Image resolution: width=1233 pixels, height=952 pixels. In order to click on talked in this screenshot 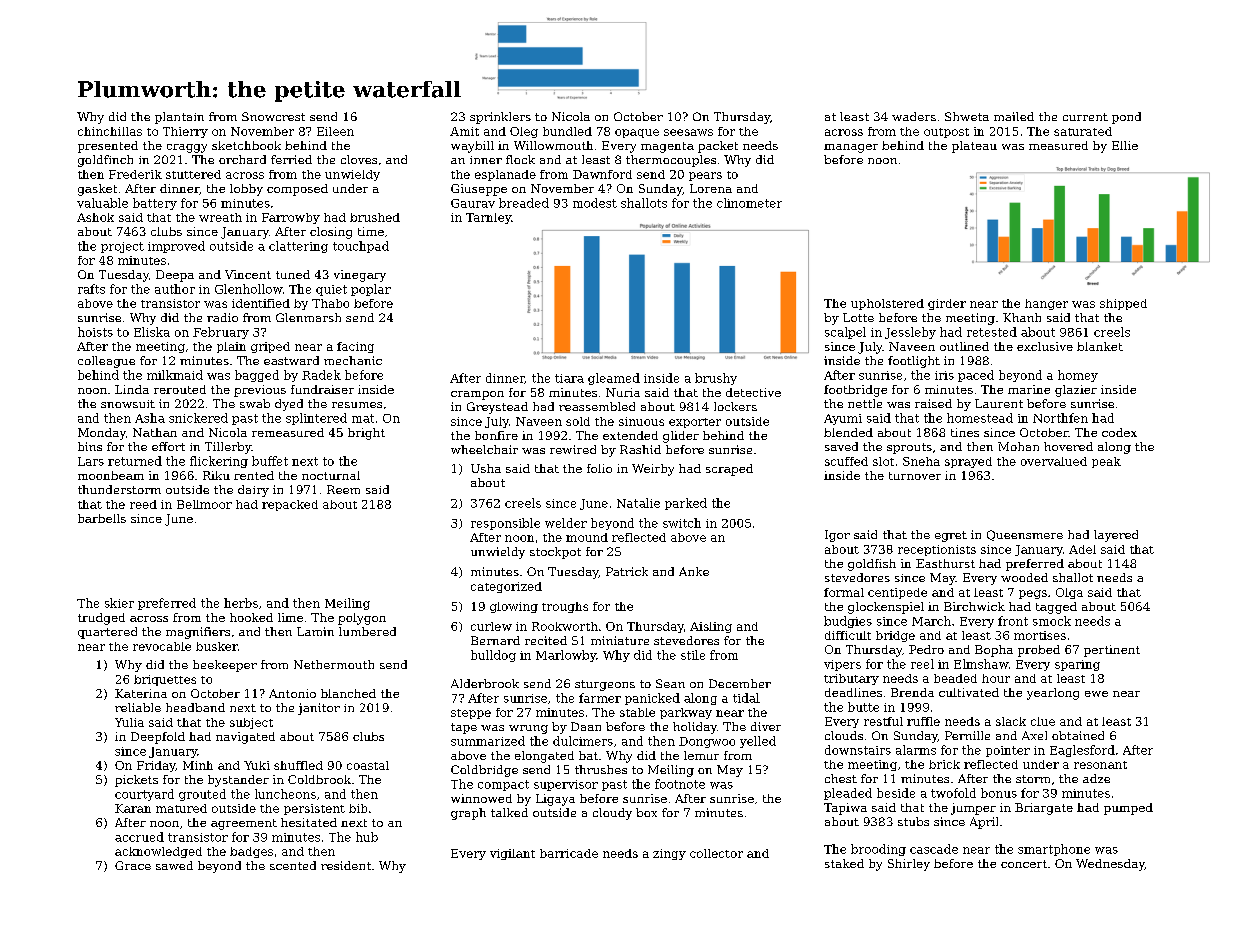, I will do `click(509, 812)`.
